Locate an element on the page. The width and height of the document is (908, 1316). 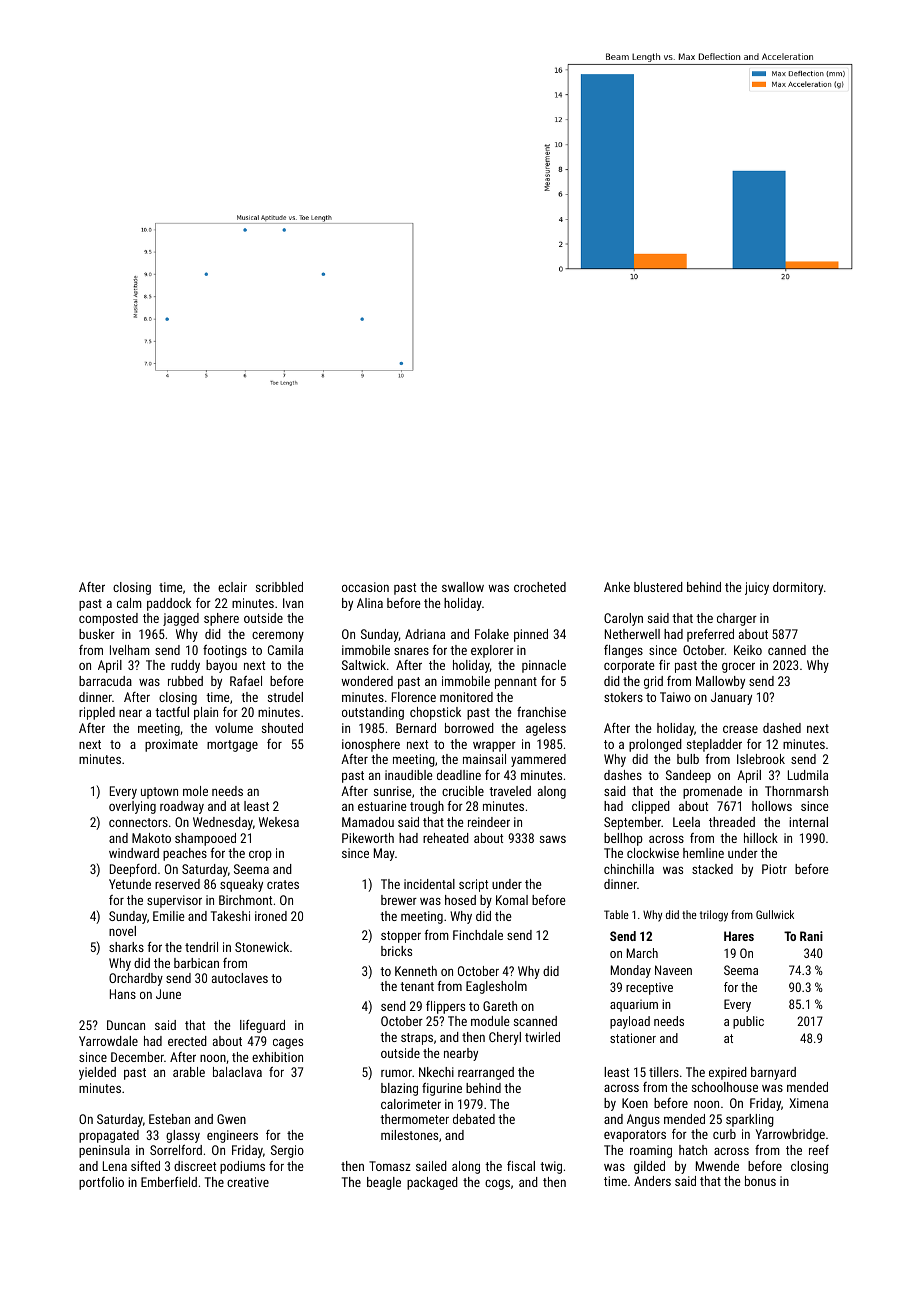
Gwen is located at coordinates (231, 1119).
